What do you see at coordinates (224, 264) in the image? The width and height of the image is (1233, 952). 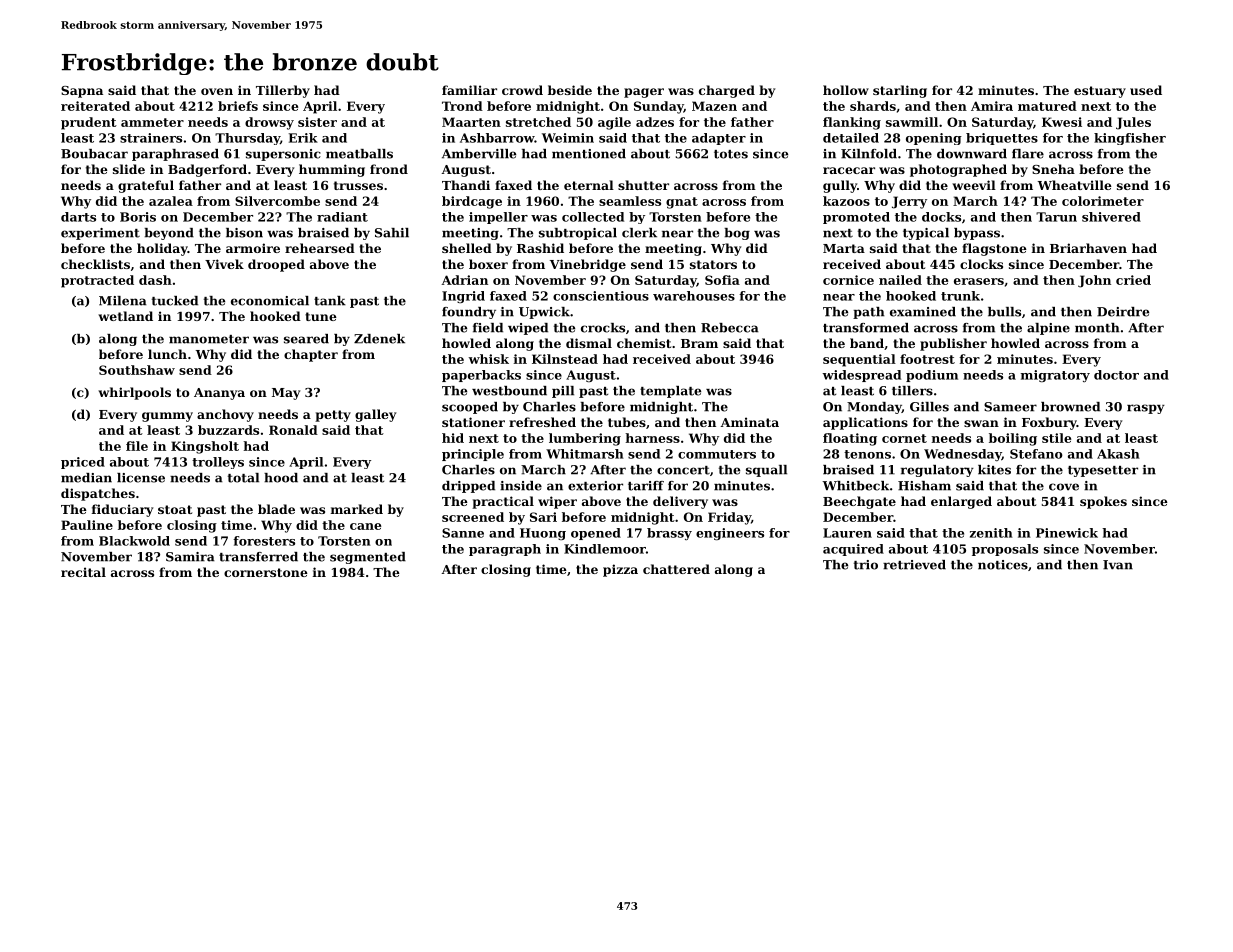 I see `Vivek` at bounding box center [224, 264].
